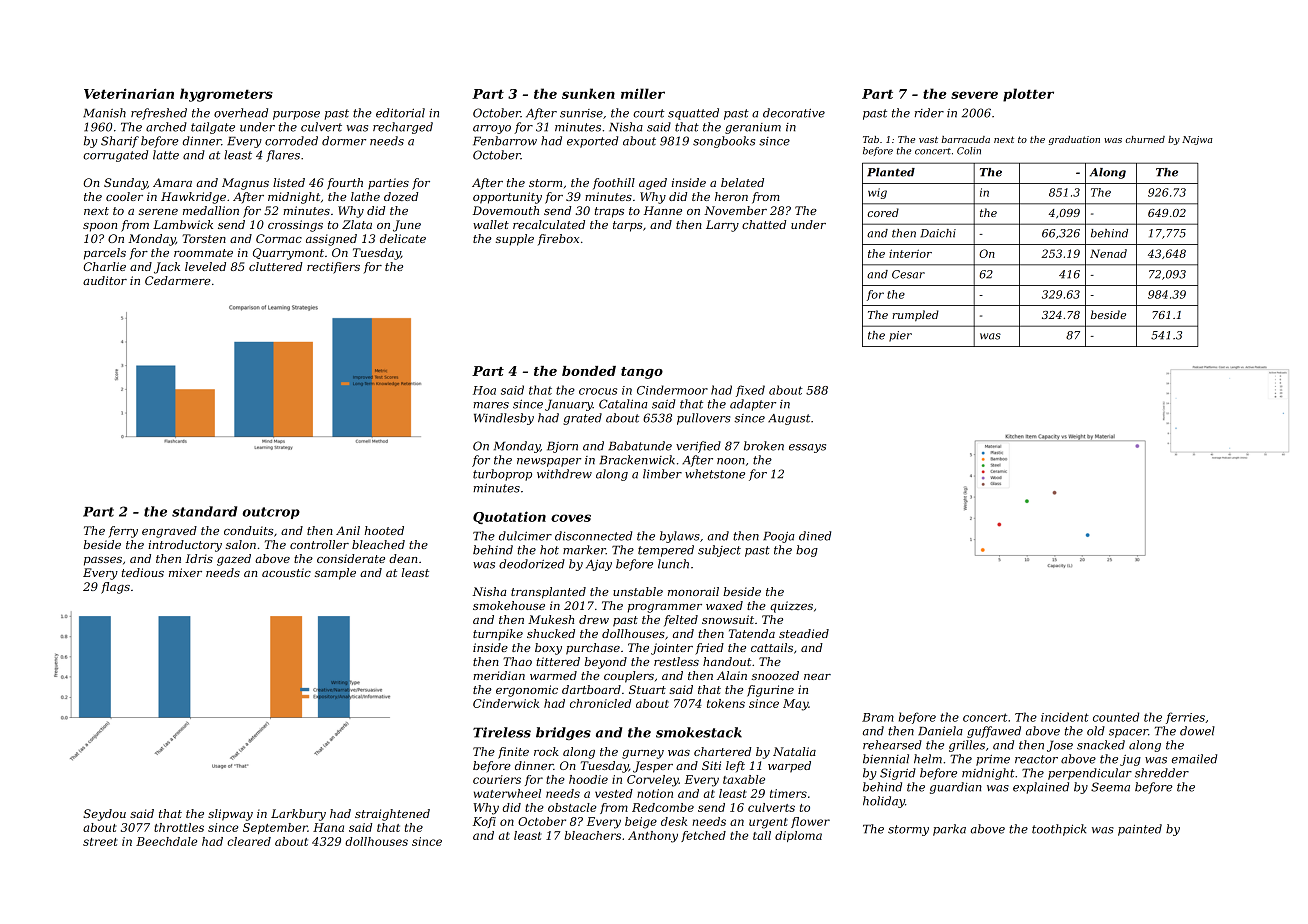  I want to click on Fenbarrow, so click(505, 141).
